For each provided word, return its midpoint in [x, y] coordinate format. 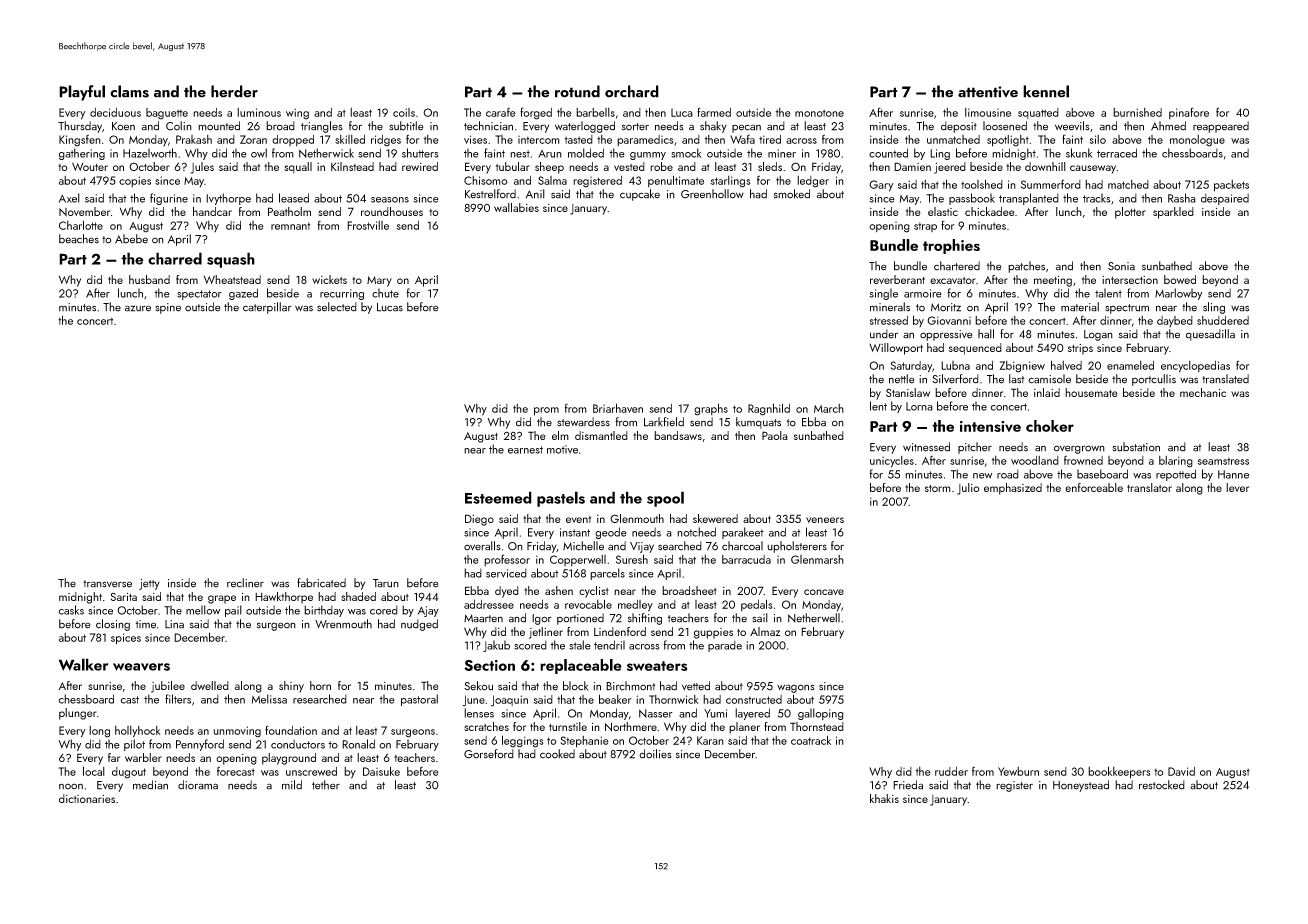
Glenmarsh [817, 559]
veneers [825, 520]
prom [546, 411]
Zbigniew [1022, 367]
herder [234, 91]
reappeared [1221, 127]
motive [562, 449]
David [1181, 771]
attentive [988, 92]
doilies [655, 754]
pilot [134, 745]
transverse [107, 584]
